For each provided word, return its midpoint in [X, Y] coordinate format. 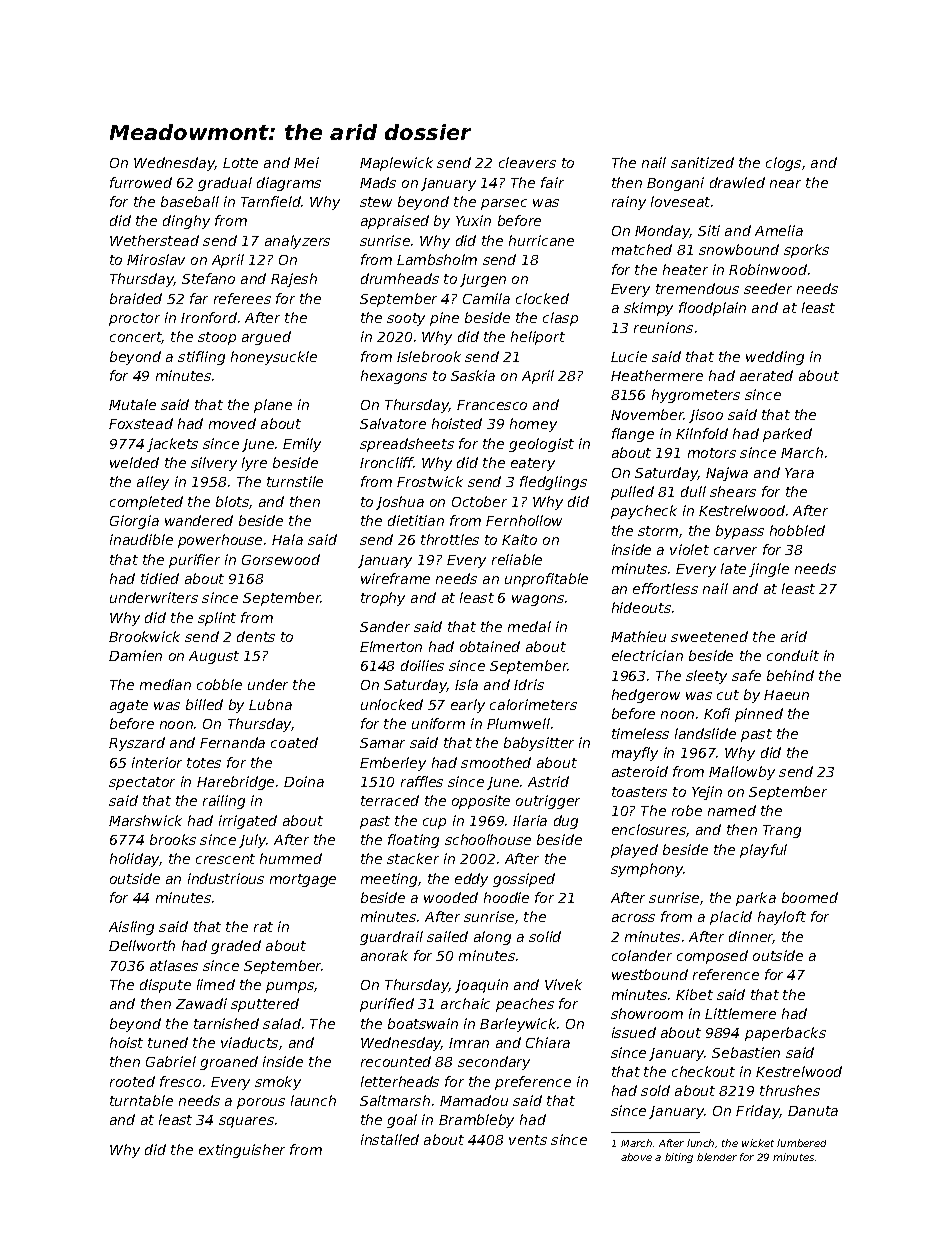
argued [266, 338]
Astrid [548, 781]
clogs [783, 164]
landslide [705, 733]
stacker [413, 858]
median [165, 684]
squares [246, 1122]
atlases [174, 965]
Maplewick [396, 164]
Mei [306, 162]
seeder [768, 288]
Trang [782, 831]
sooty [406, 319]
